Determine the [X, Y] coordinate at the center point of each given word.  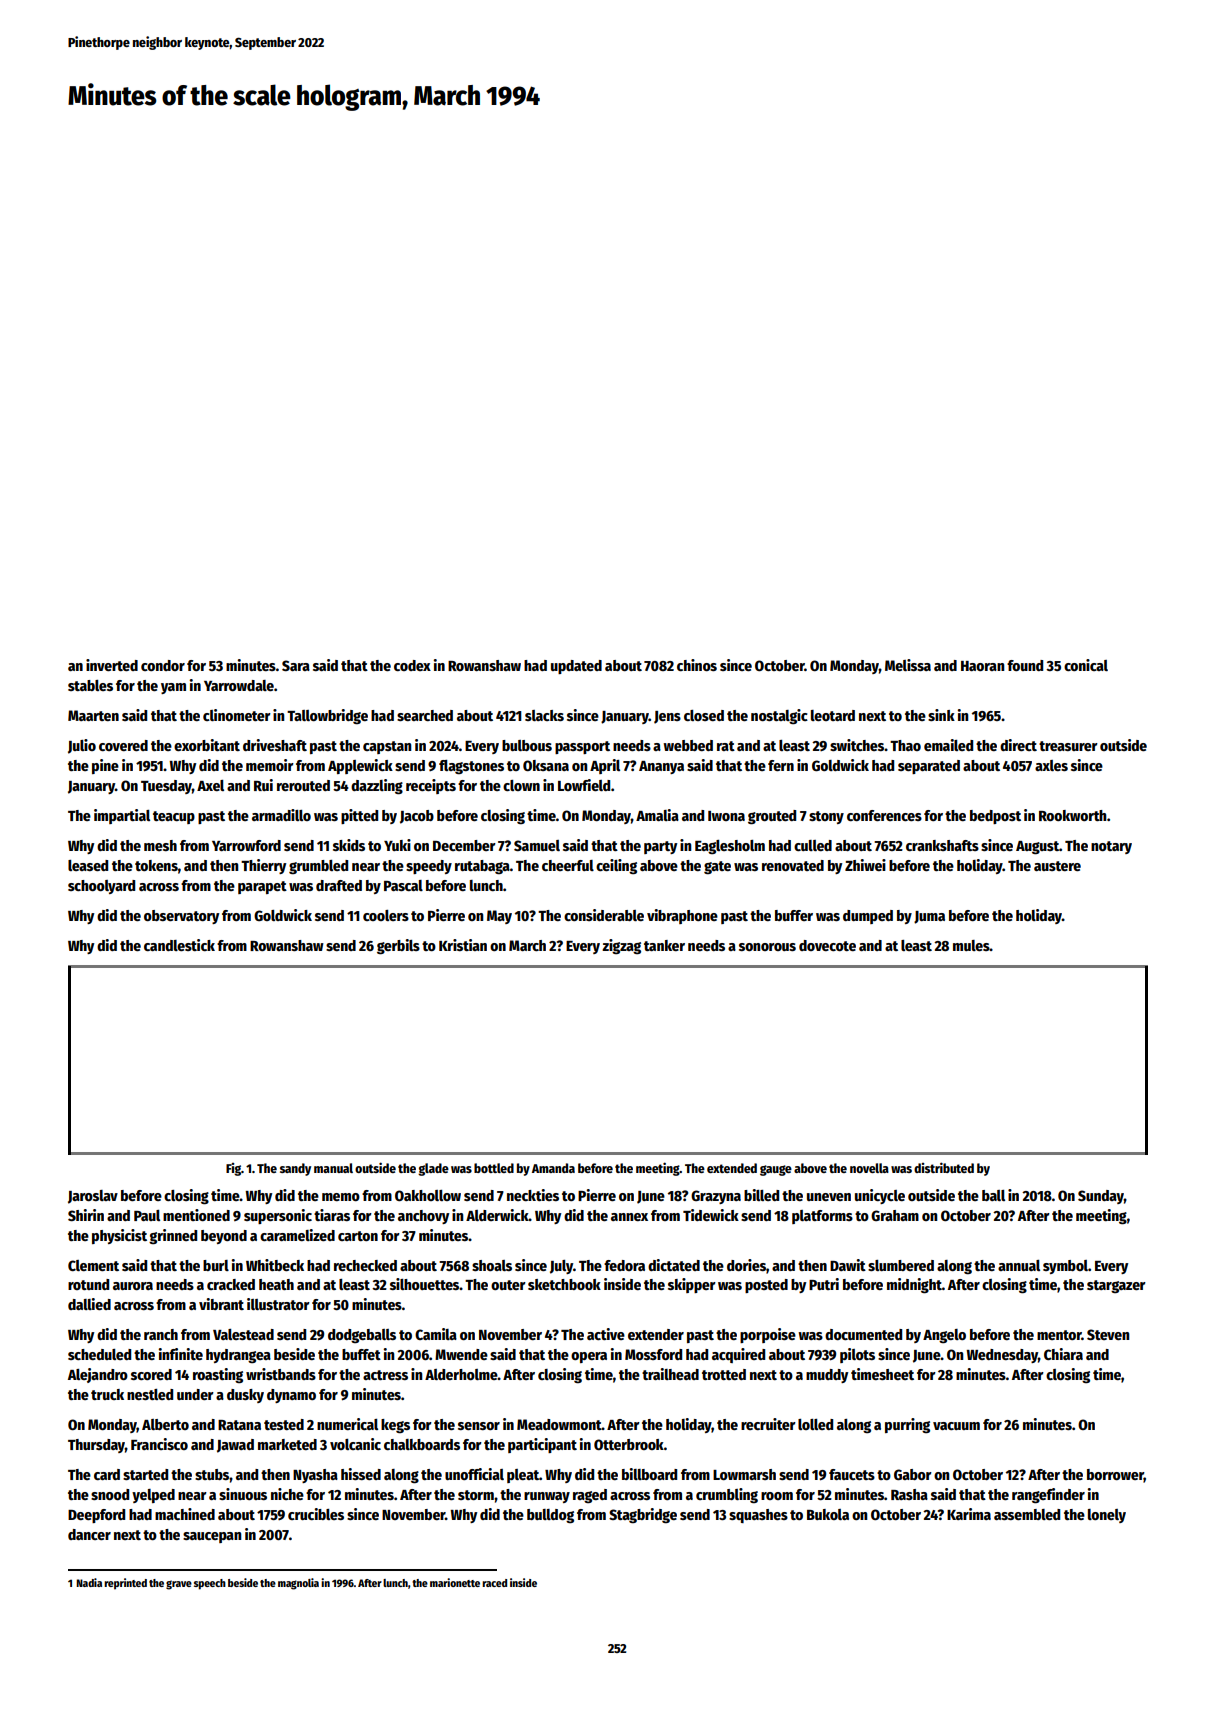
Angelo [944, 1336]
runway [547, 1497]
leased [88, 865]
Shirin [86, 1215]
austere [1057, 866]
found [1025, 665]
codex [412, 665]
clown [521, 785]
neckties [533, 1195]
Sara [296, 665]
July [561, 1267]
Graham [895, 1215]
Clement [93, 1265]
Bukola [828, 1514]
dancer [89, 1534]
